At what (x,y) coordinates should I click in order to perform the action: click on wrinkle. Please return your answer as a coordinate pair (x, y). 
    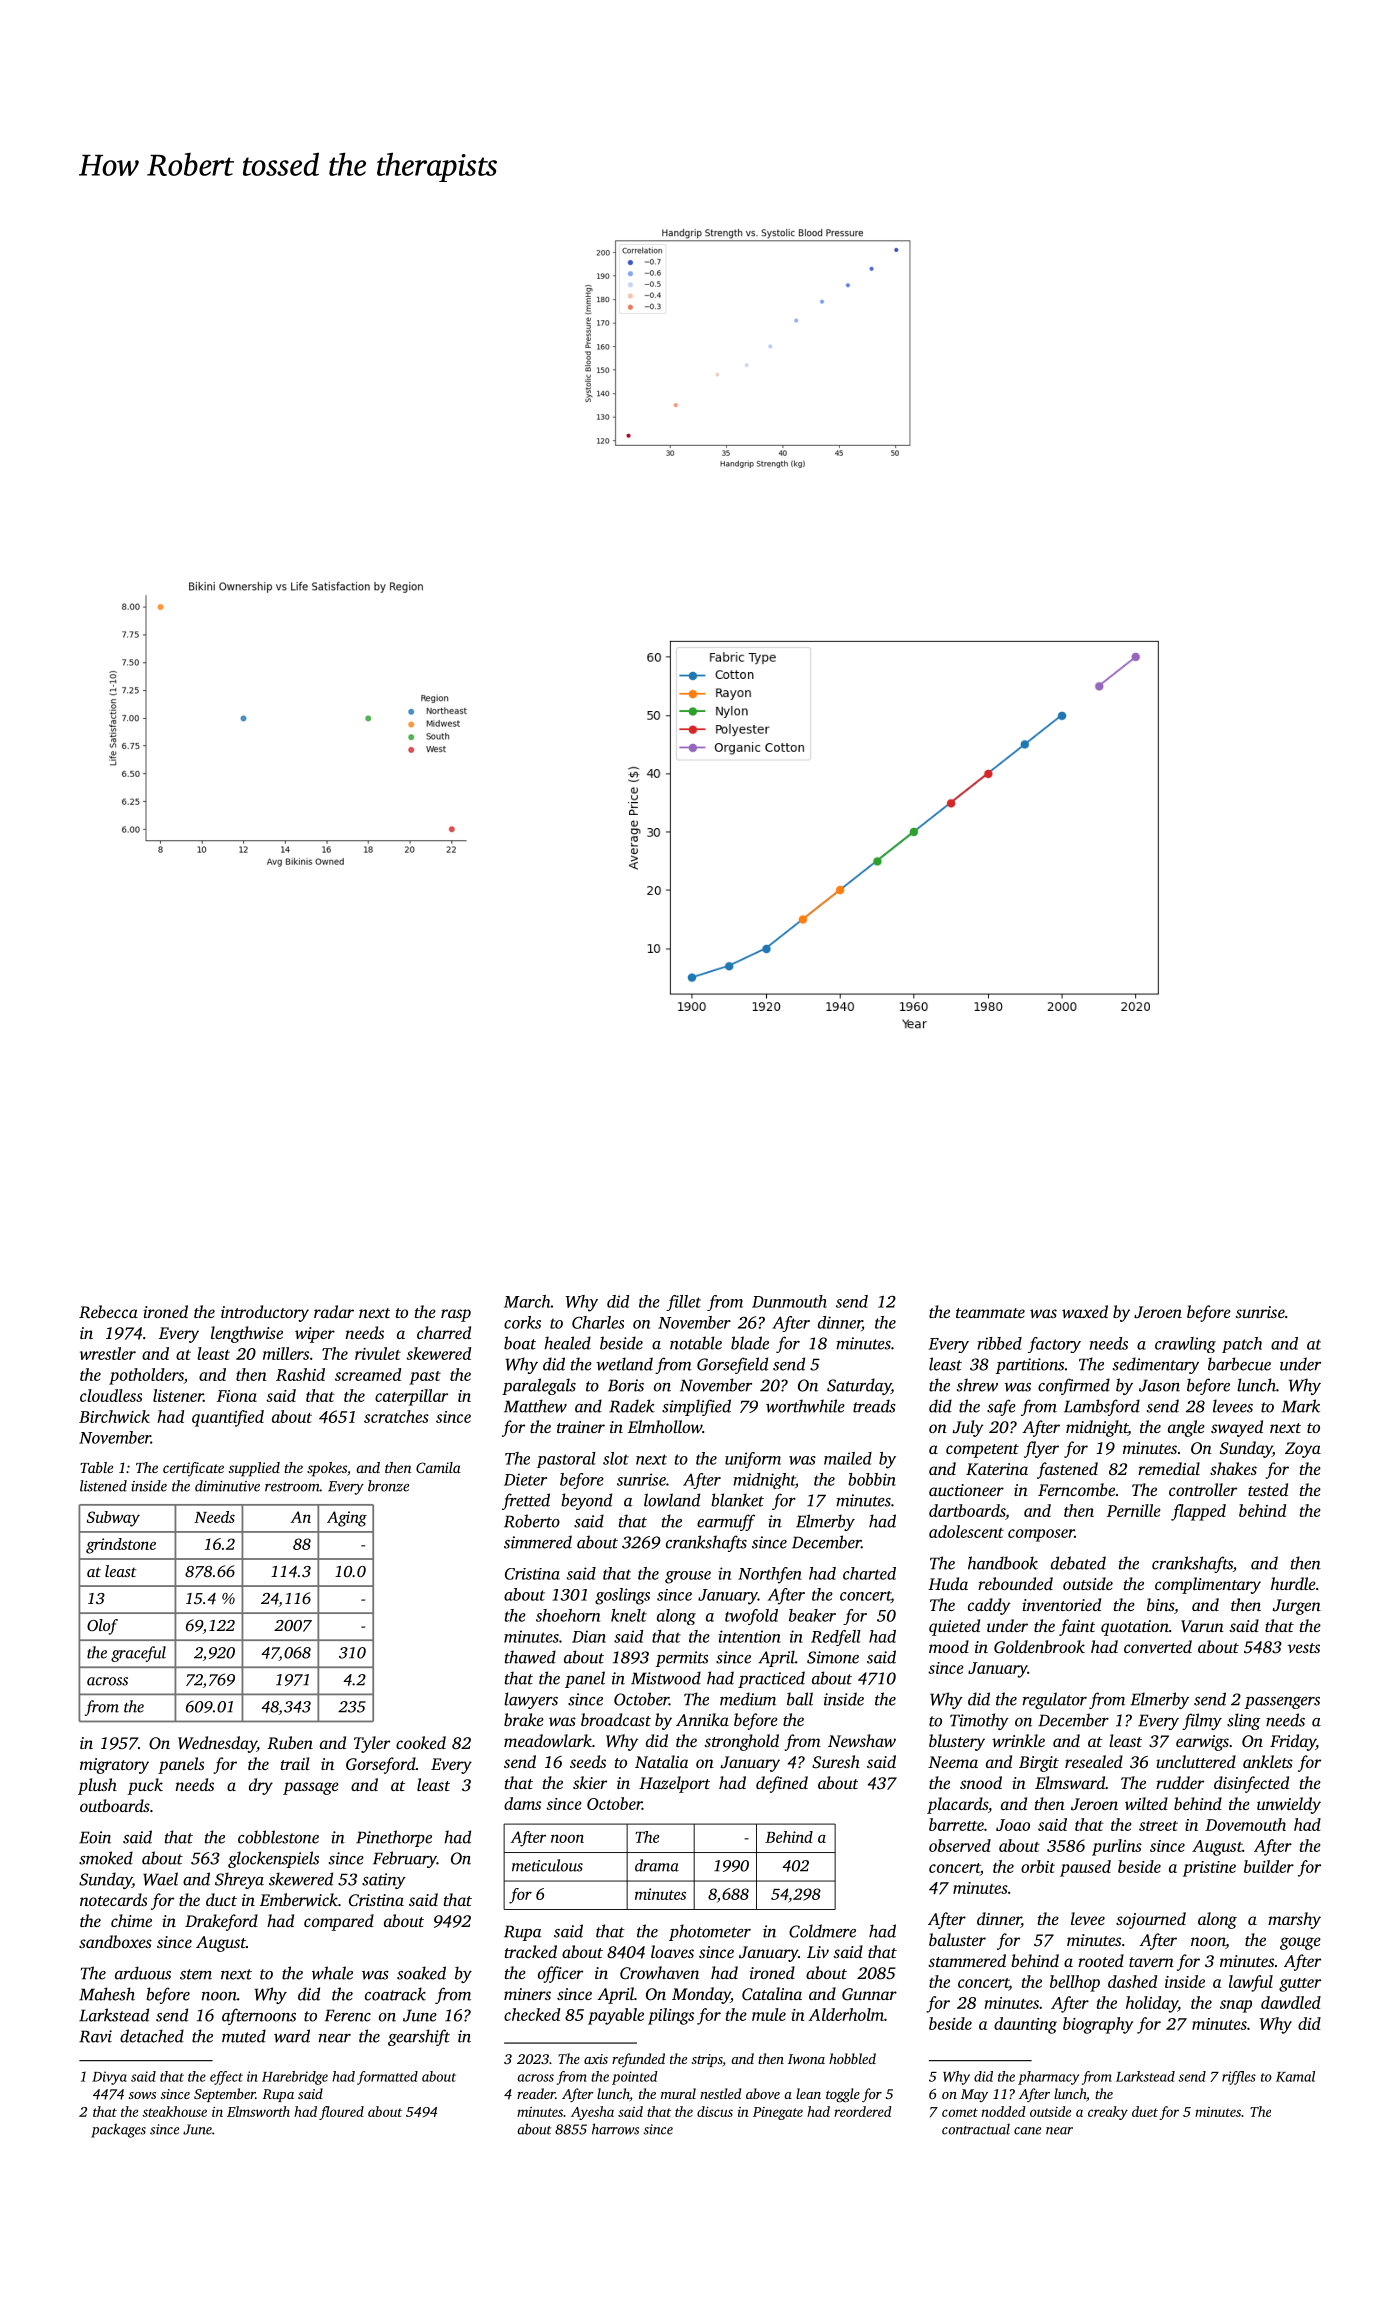
    Looking at the image, I should click on (1018, 1740).
